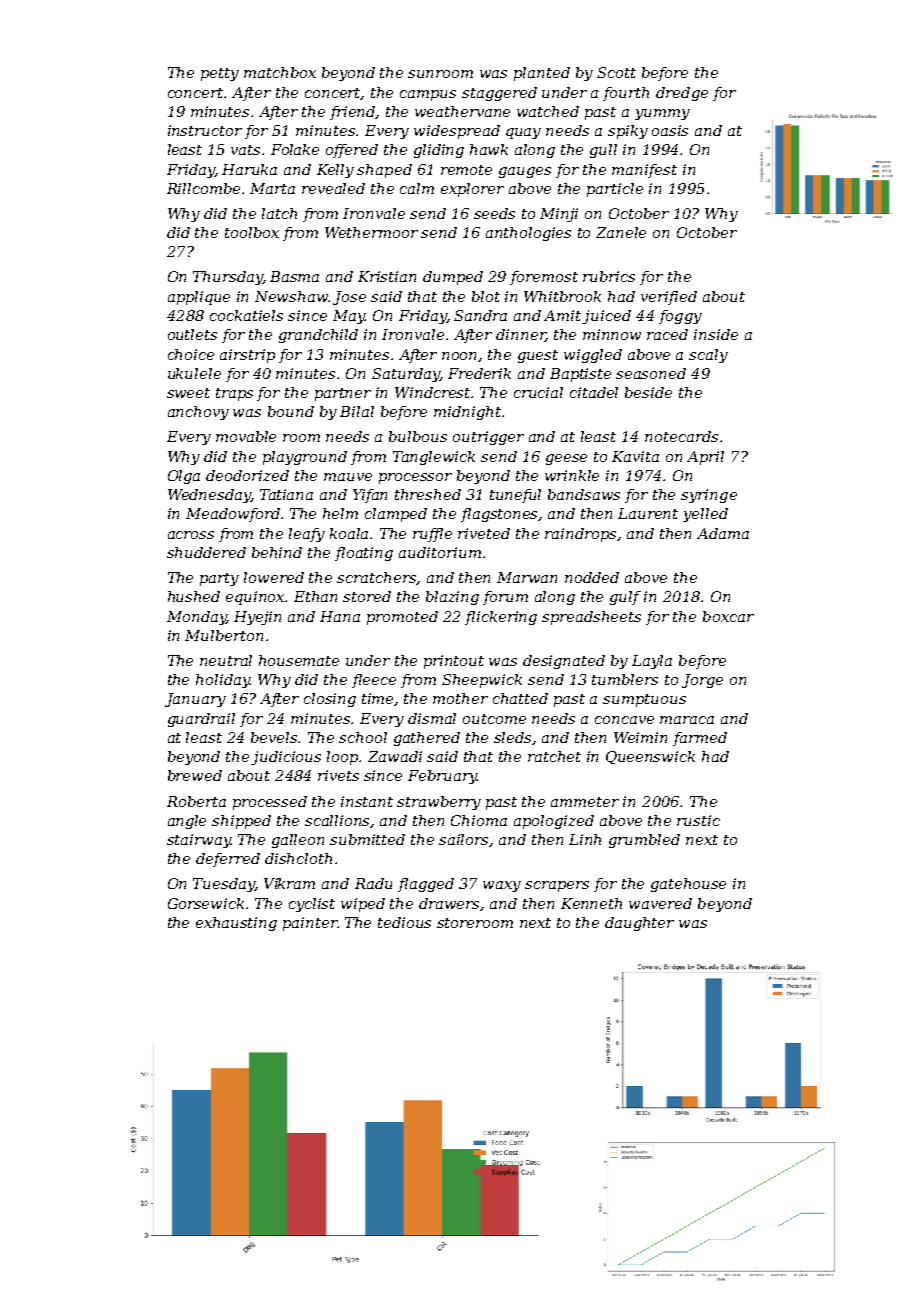 This image has width=921, height=1307. Describe the element at coordinates (194, 373) in the image. I see `ukulele` at that location.
